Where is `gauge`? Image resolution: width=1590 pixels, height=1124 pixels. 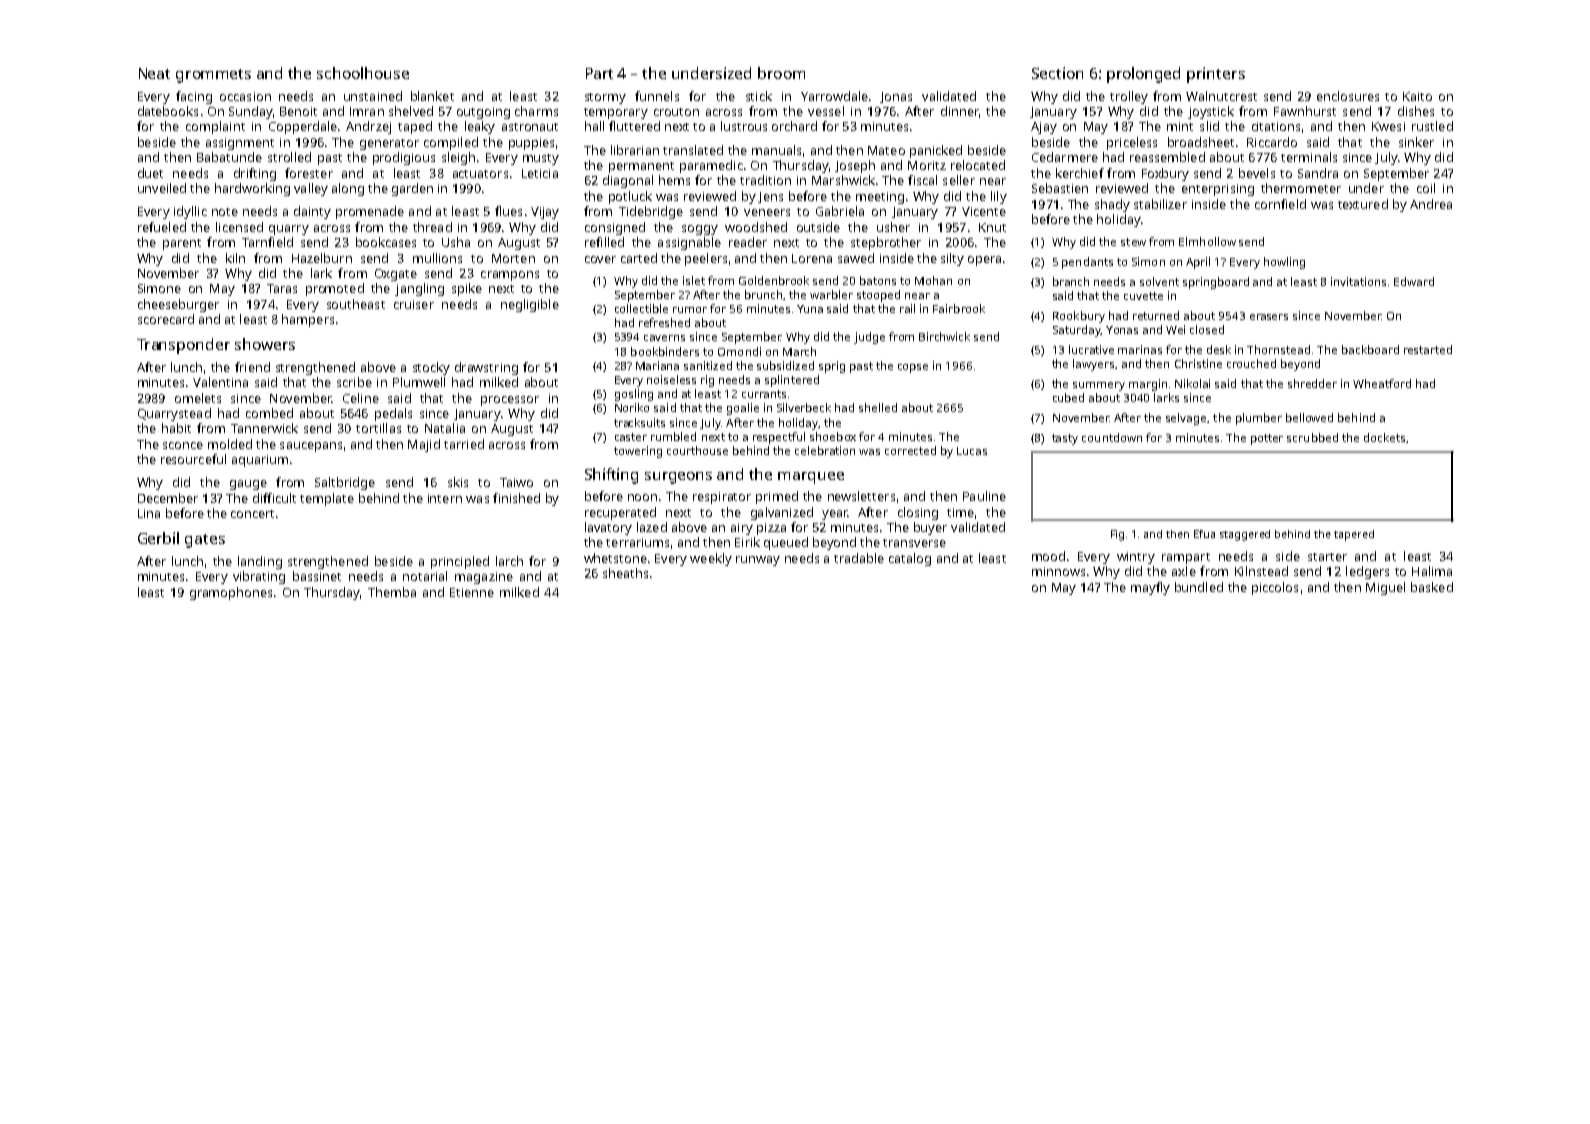
gauge is located at coordinates (248, 485).
